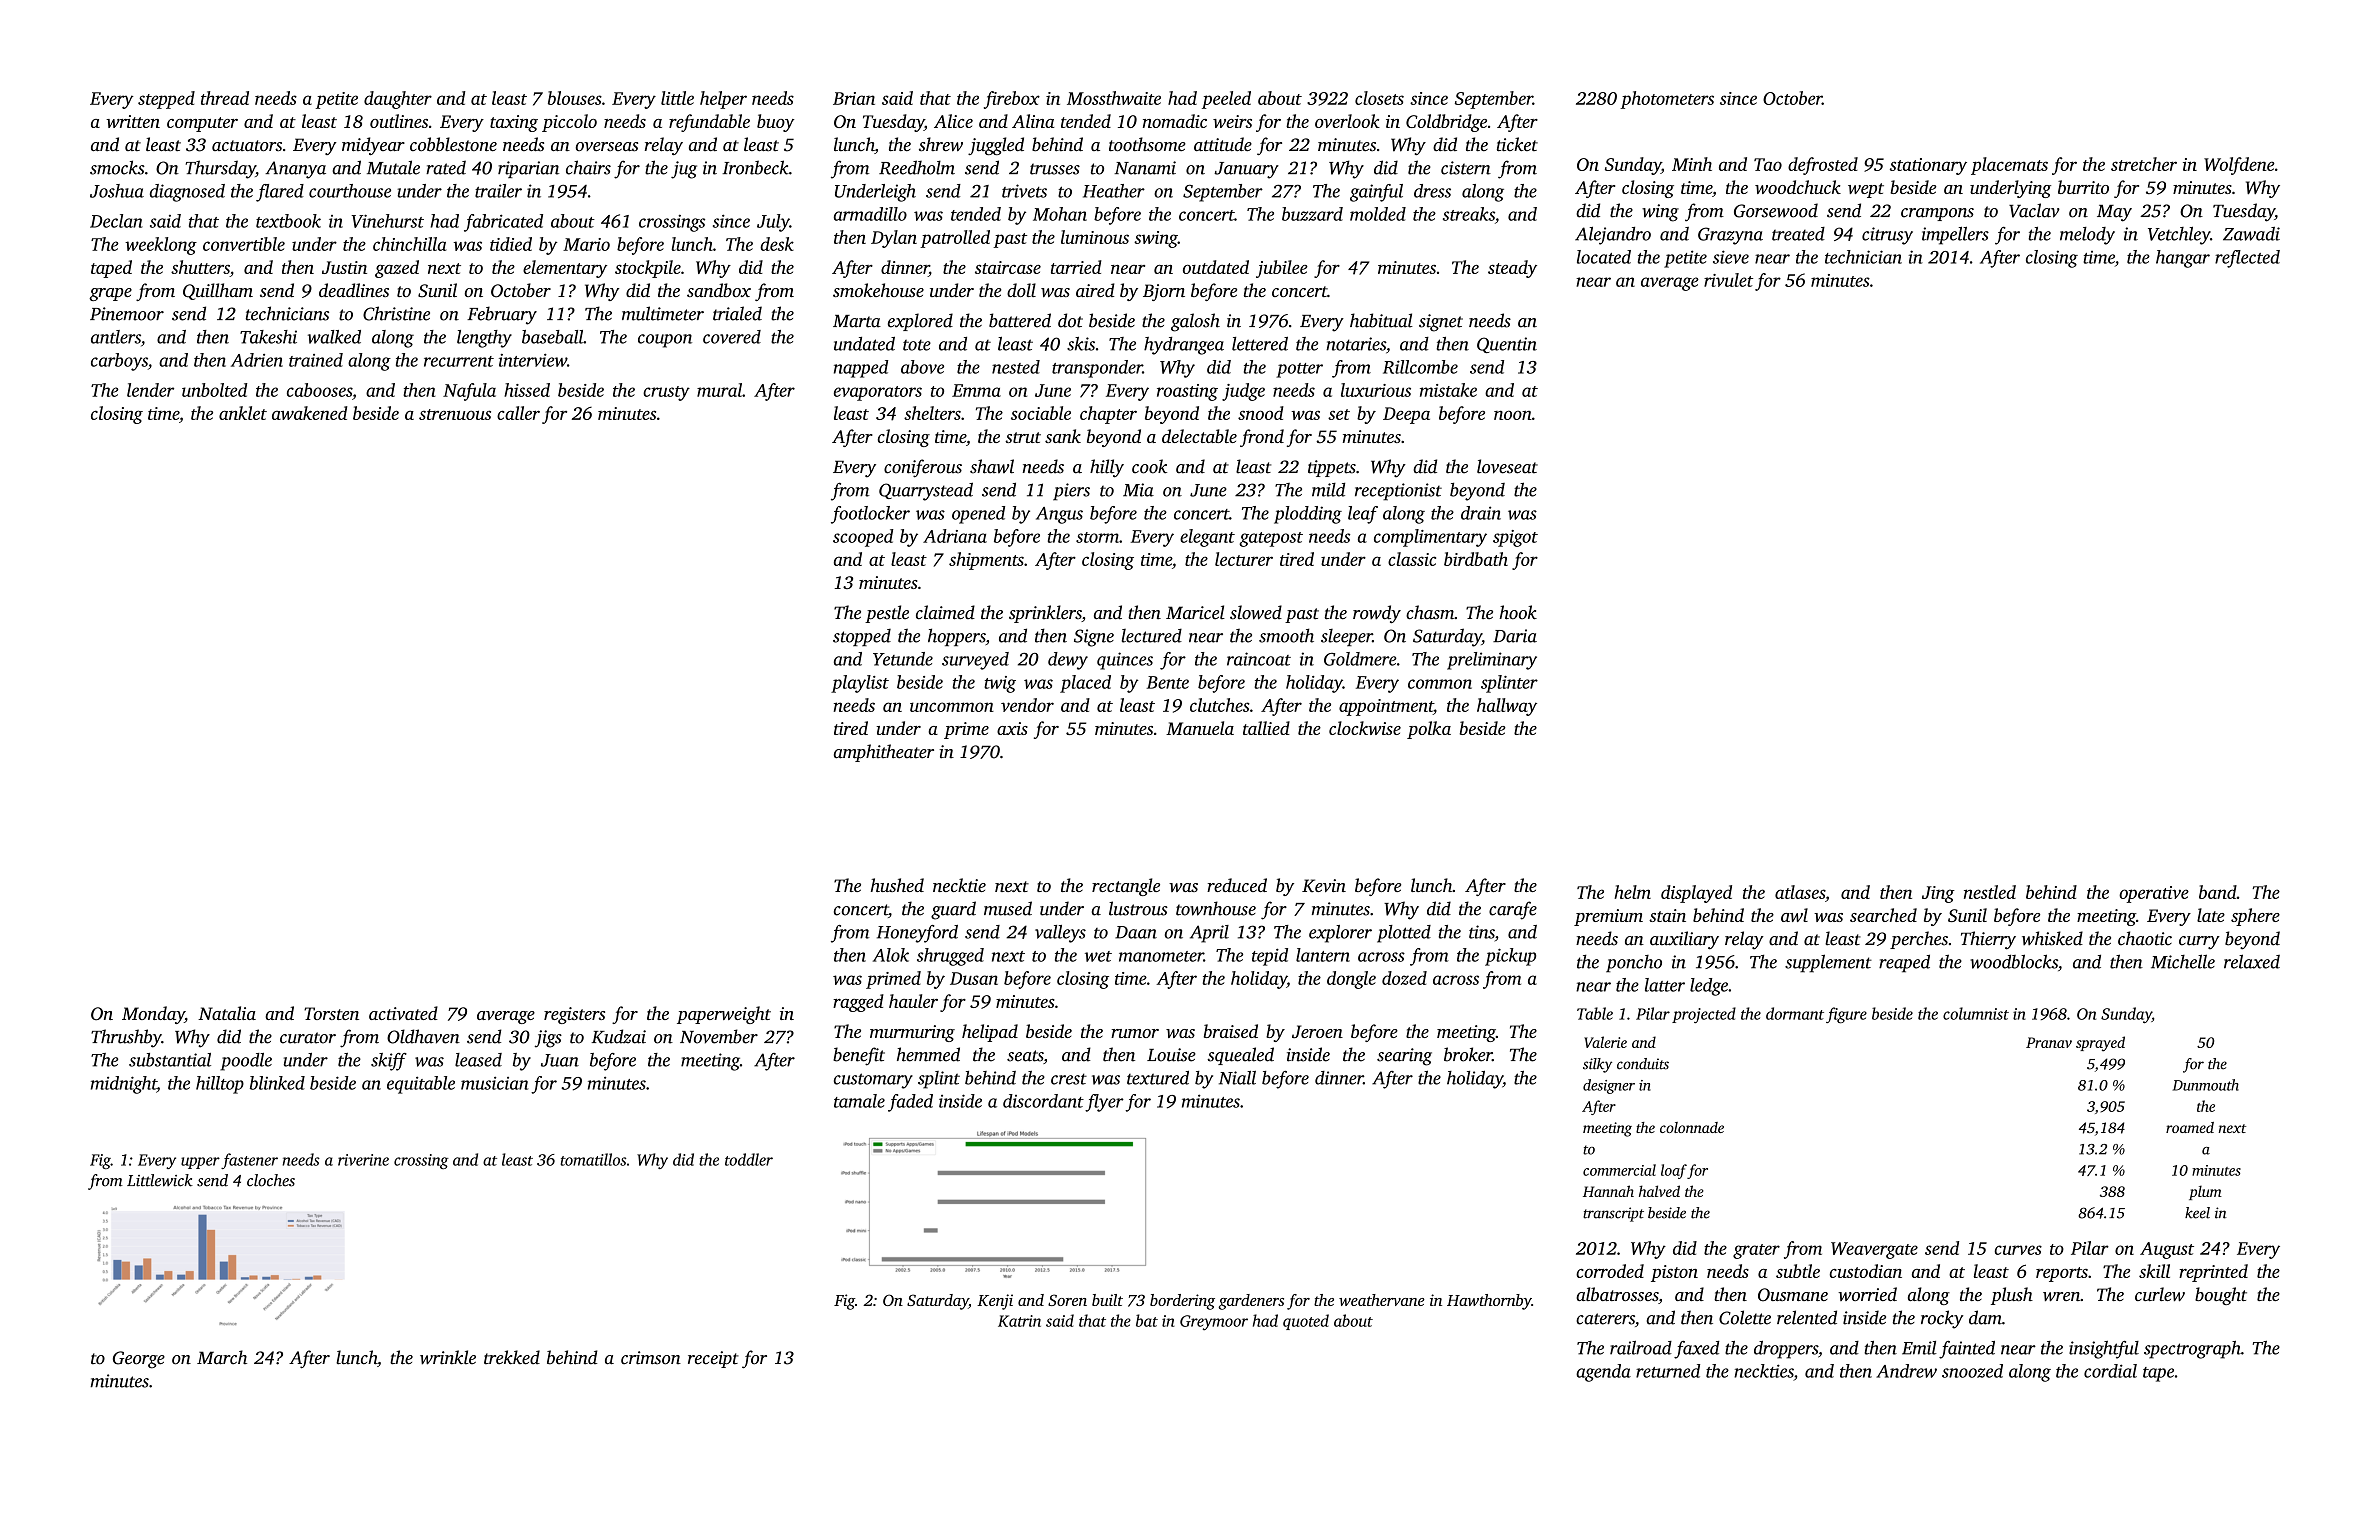  Describe the element at coordinates (1167, 682) in the screenshot. I see `Bente` at that location.
